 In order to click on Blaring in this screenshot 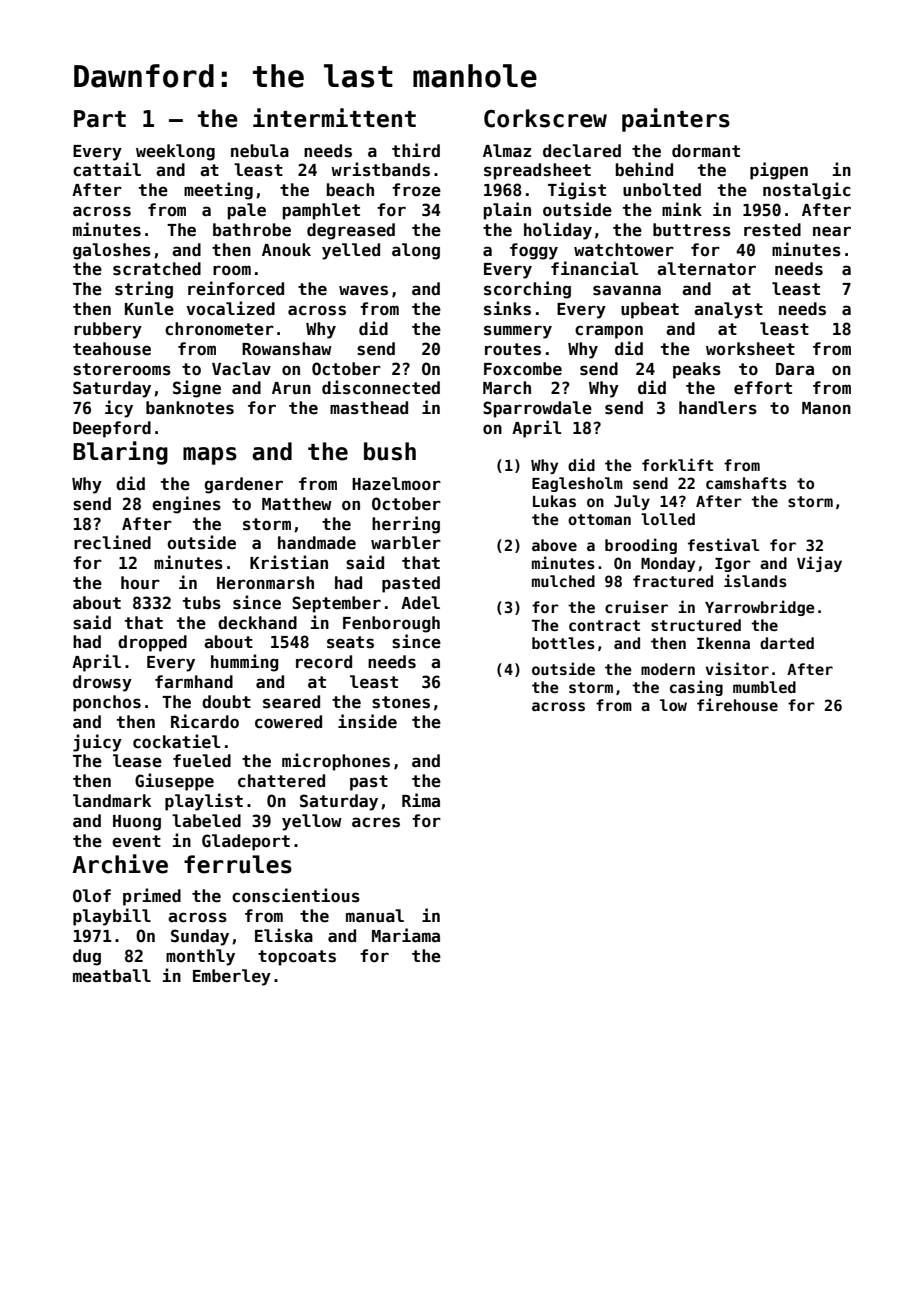, I will do `click(120, 453)`.
